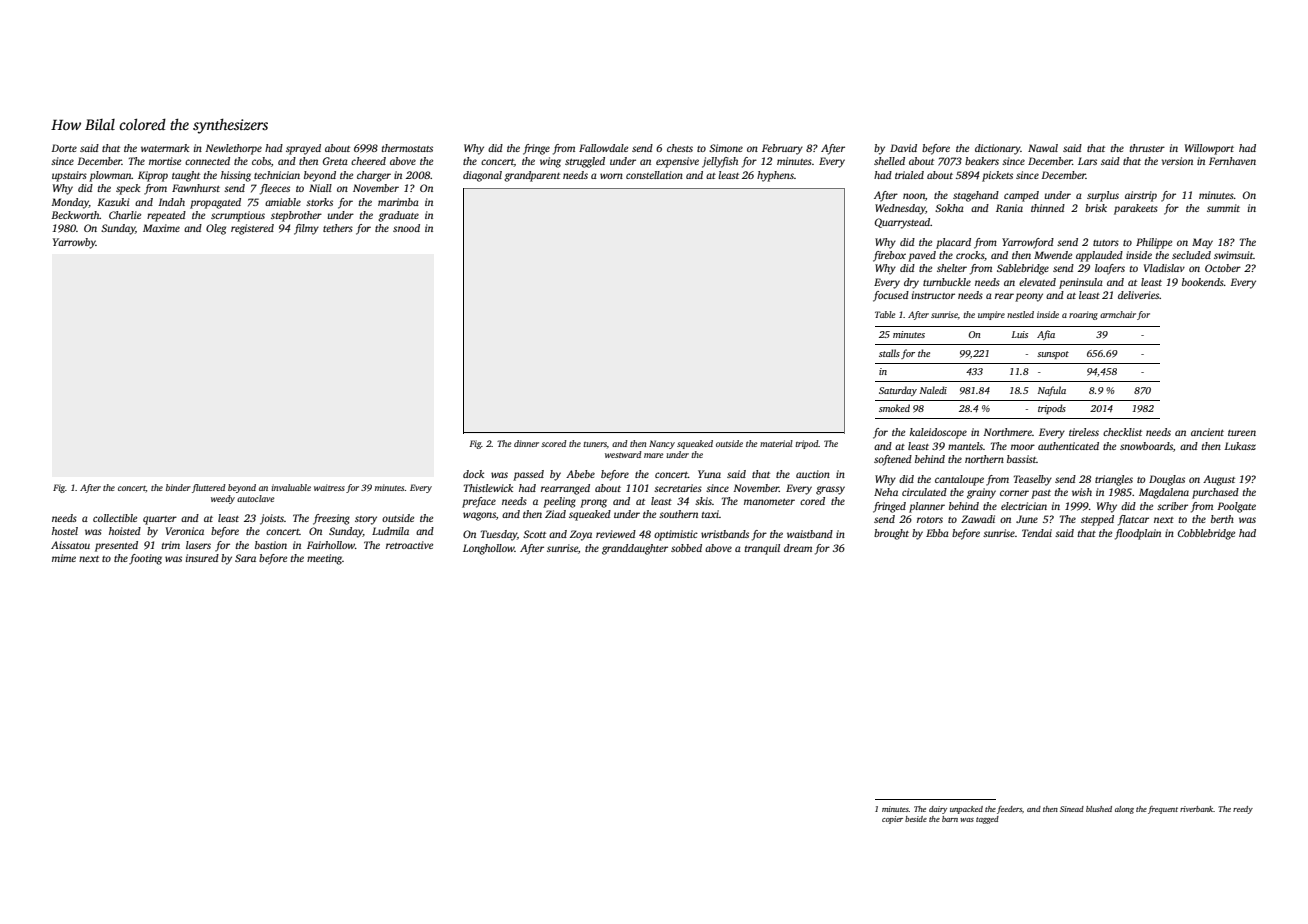 Image resolution: width=1308 pixels, height=924 pixels. What do you see at coordinates (726, 148) in the screenshot?
I see `Simone` at bounding box center [726, 148].
